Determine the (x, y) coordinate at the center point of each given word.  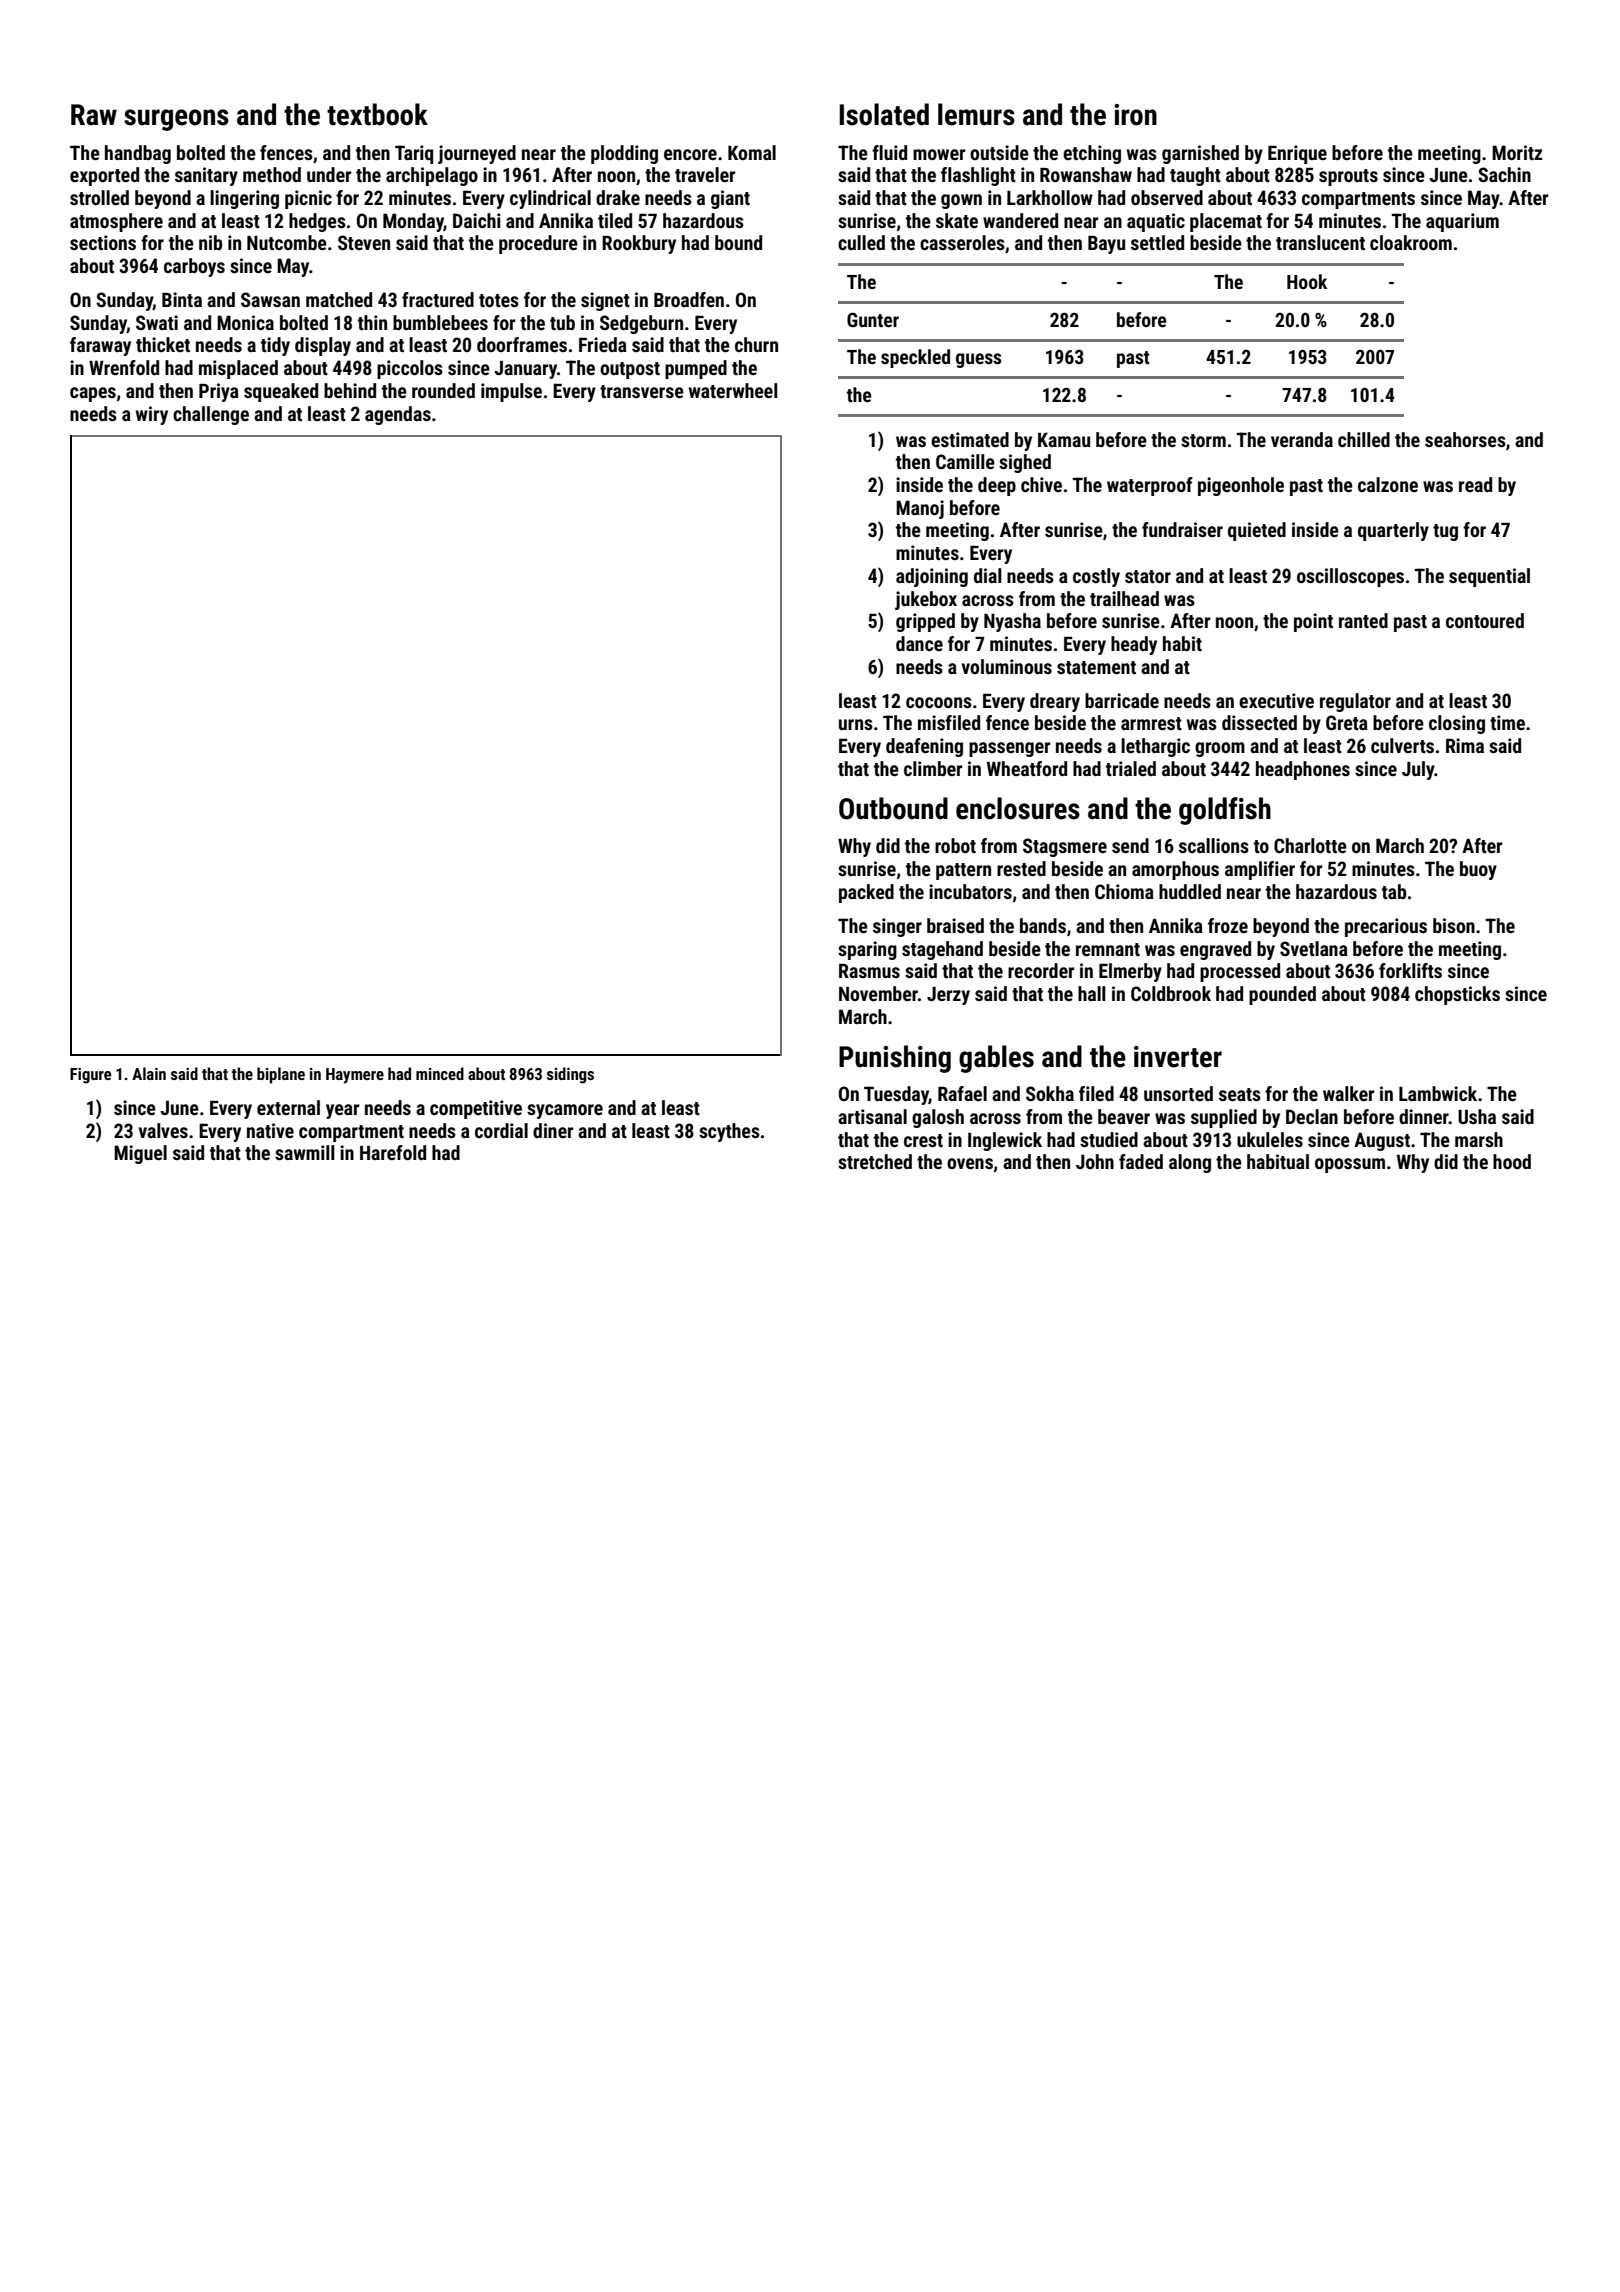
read (1475, 484)
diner (553, 1130)
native (270, 1130)
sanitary (206, 176)
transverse (642, 391)
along (1190, 1163)
